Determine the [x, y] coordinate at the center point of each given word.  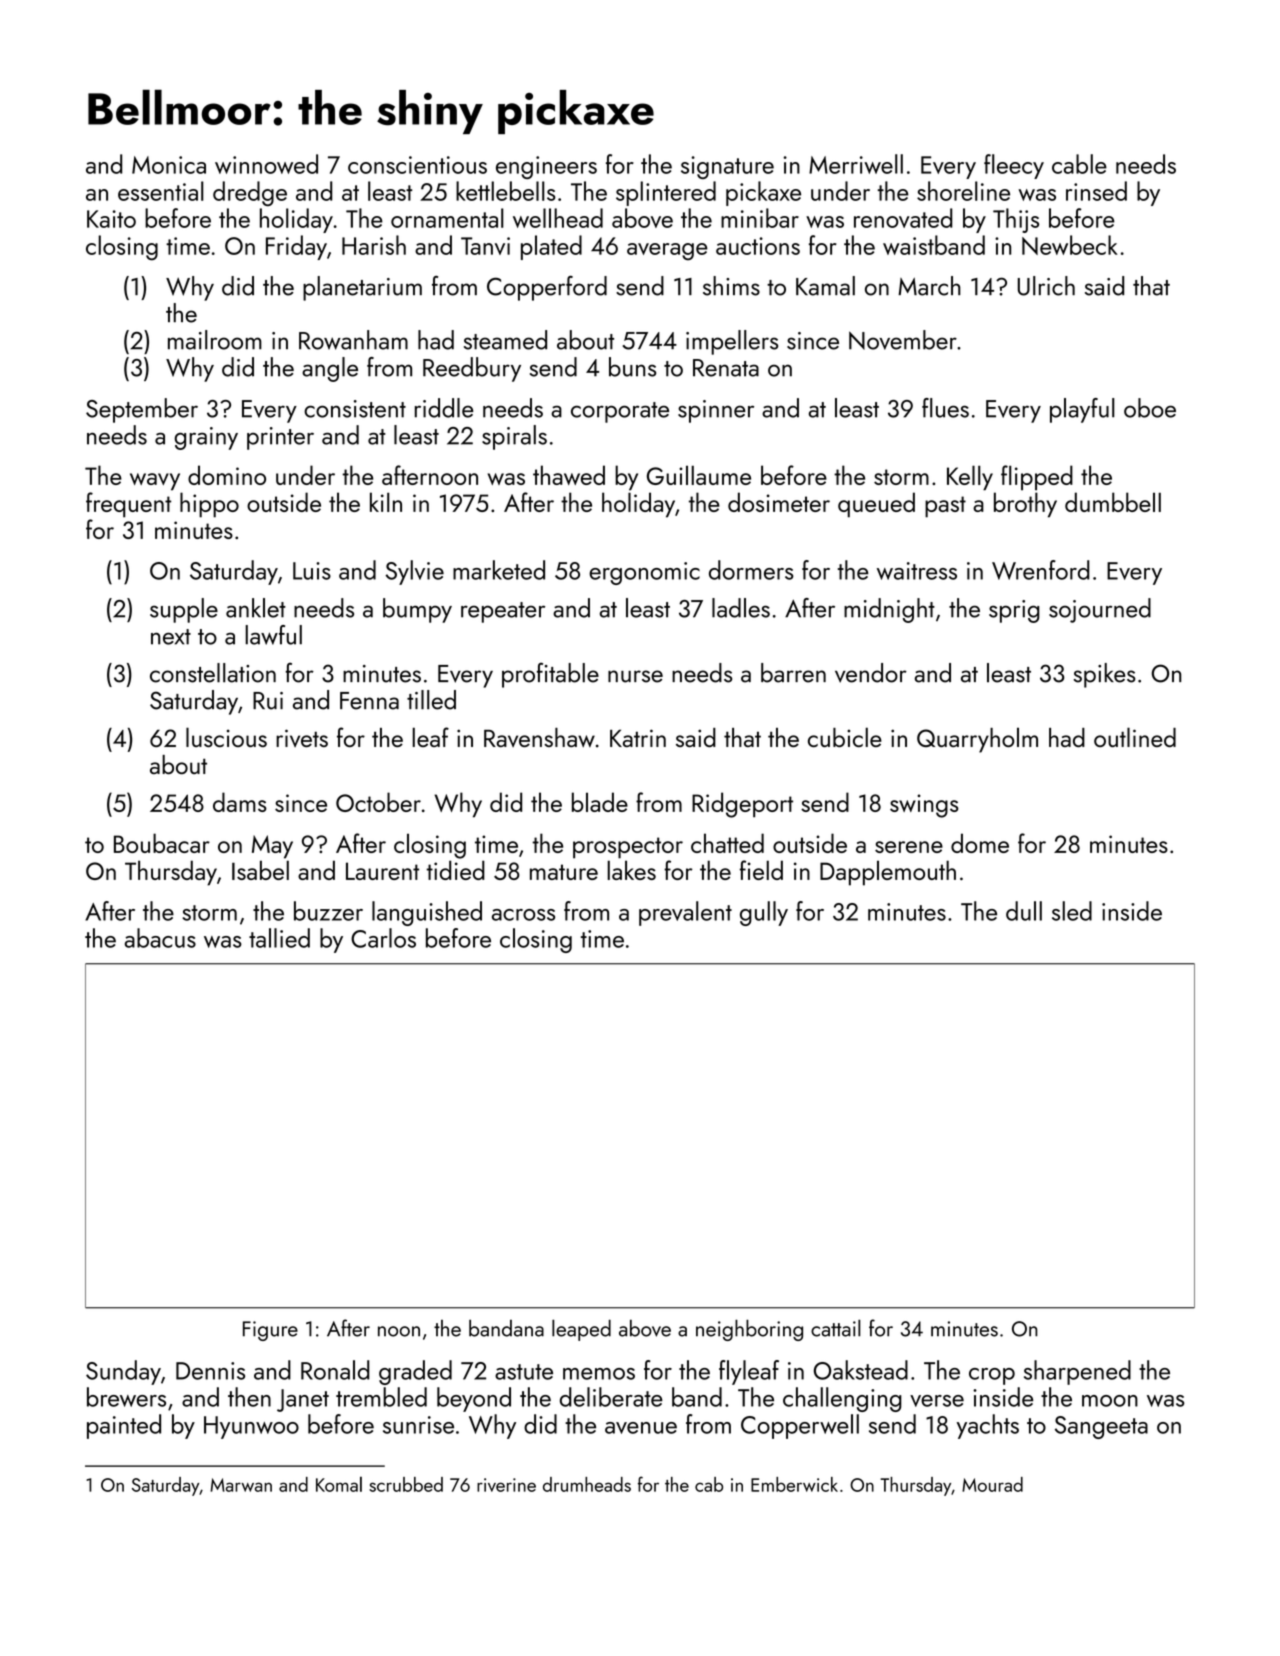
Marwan [241, 1485]
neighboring [749, 1330]
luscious [226, 737]
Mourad [992, 1484]
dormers [751, 570]
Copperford [547, 288]
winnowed [266, 164]
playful [1082, 410]
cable [1079, 164]
